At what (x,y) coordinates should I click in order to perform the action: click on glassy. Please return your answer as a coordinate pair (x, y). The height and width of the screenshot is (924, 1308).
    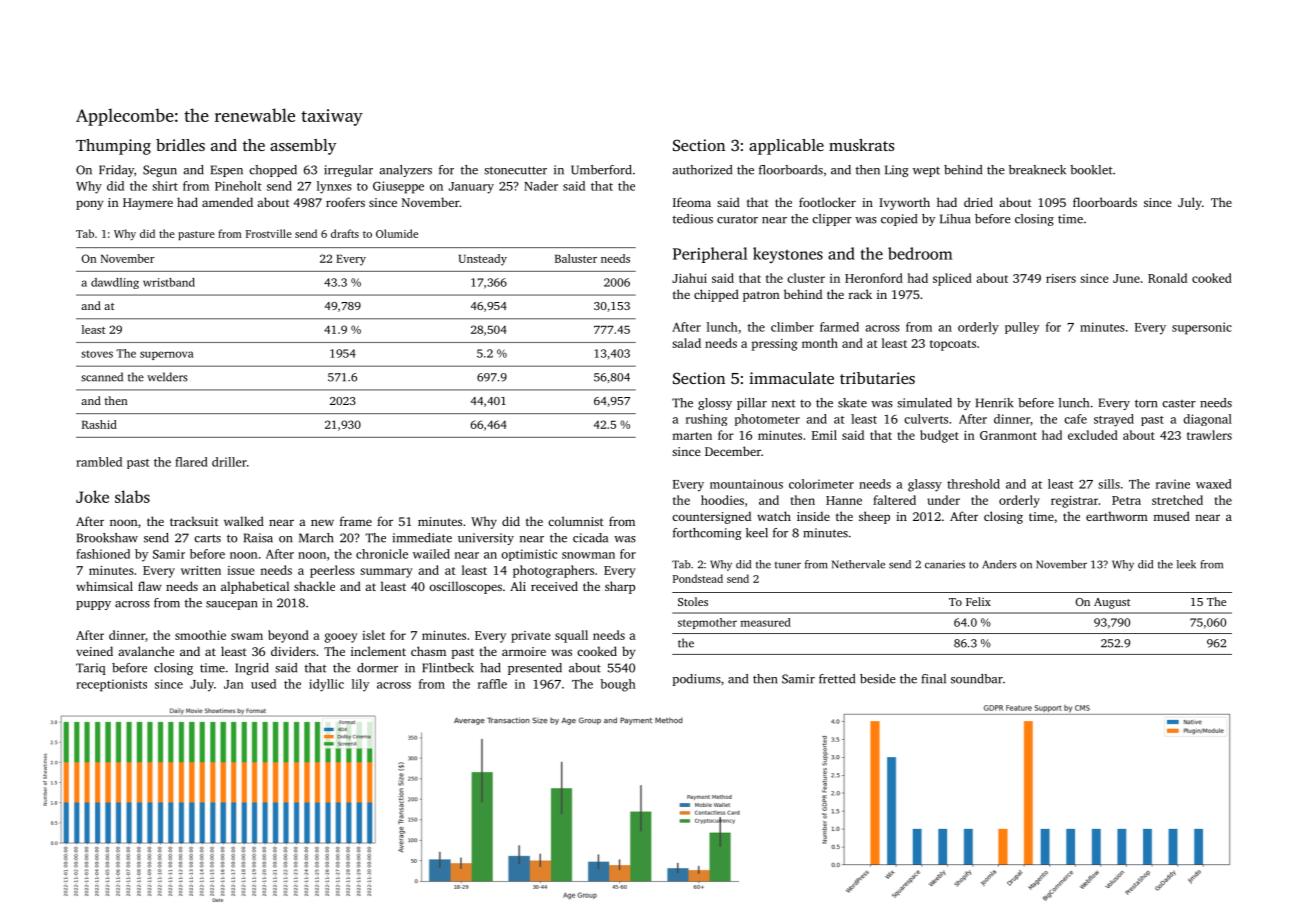
    Looking at the image, I should click on (925, 485).
